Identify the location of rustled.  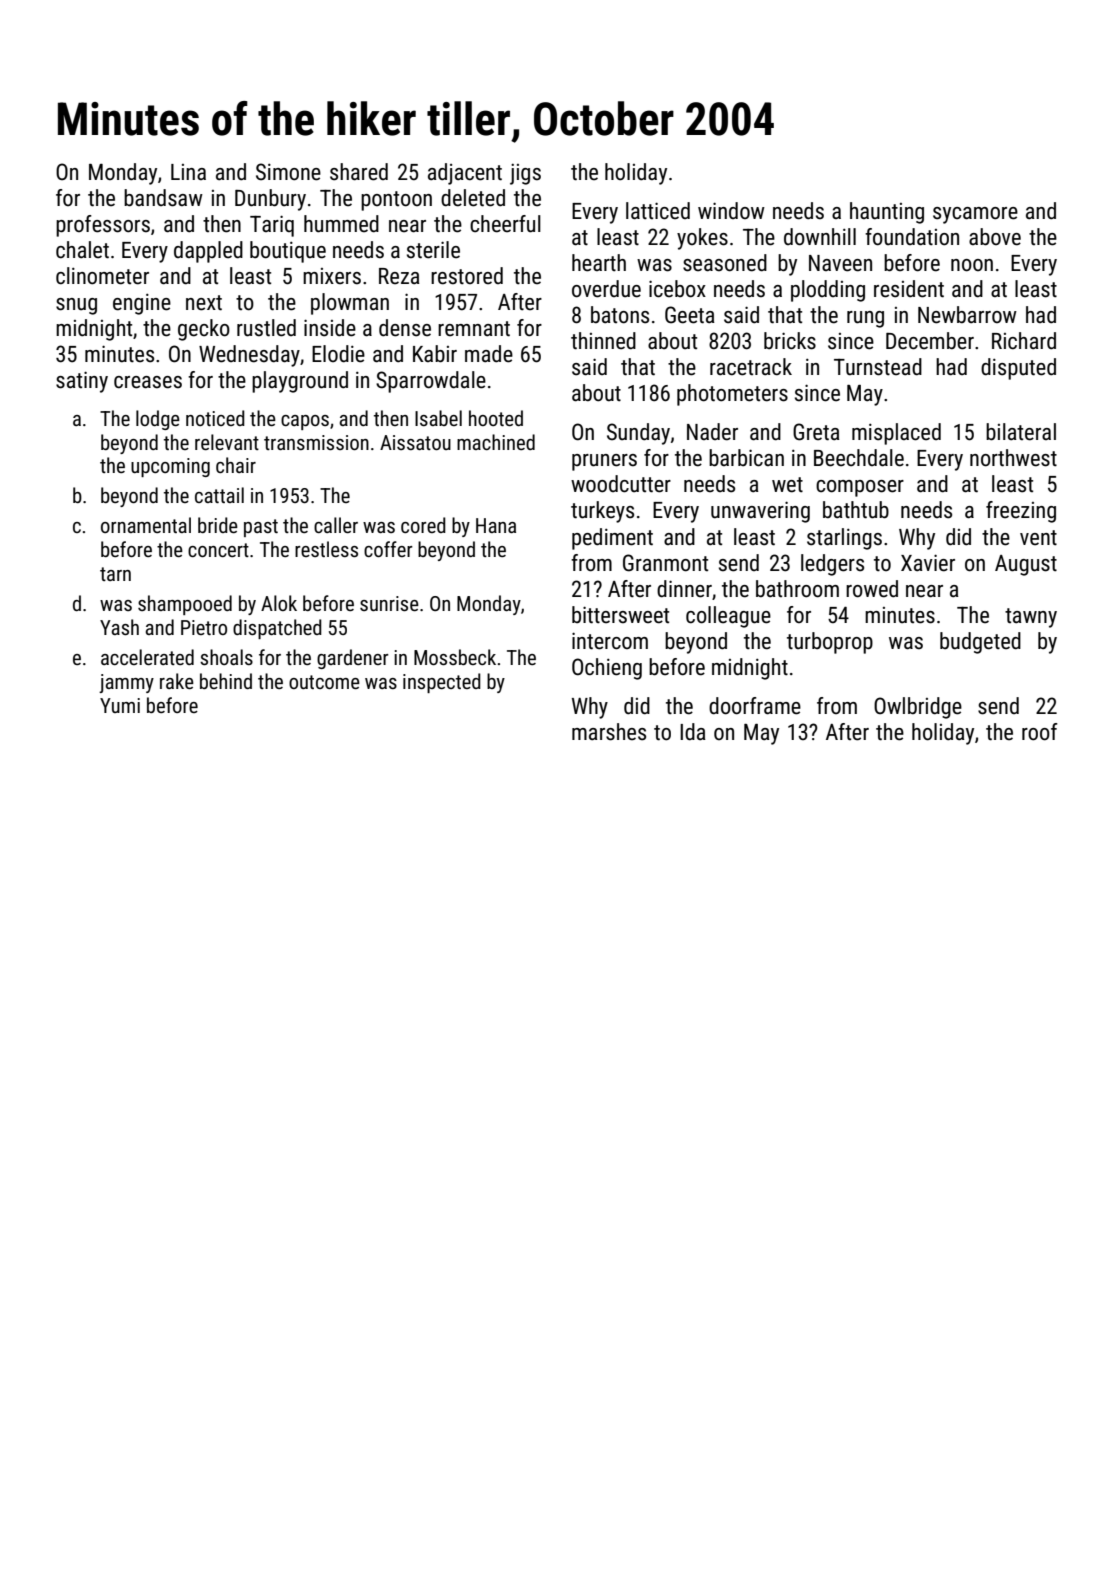
(266, 328).
